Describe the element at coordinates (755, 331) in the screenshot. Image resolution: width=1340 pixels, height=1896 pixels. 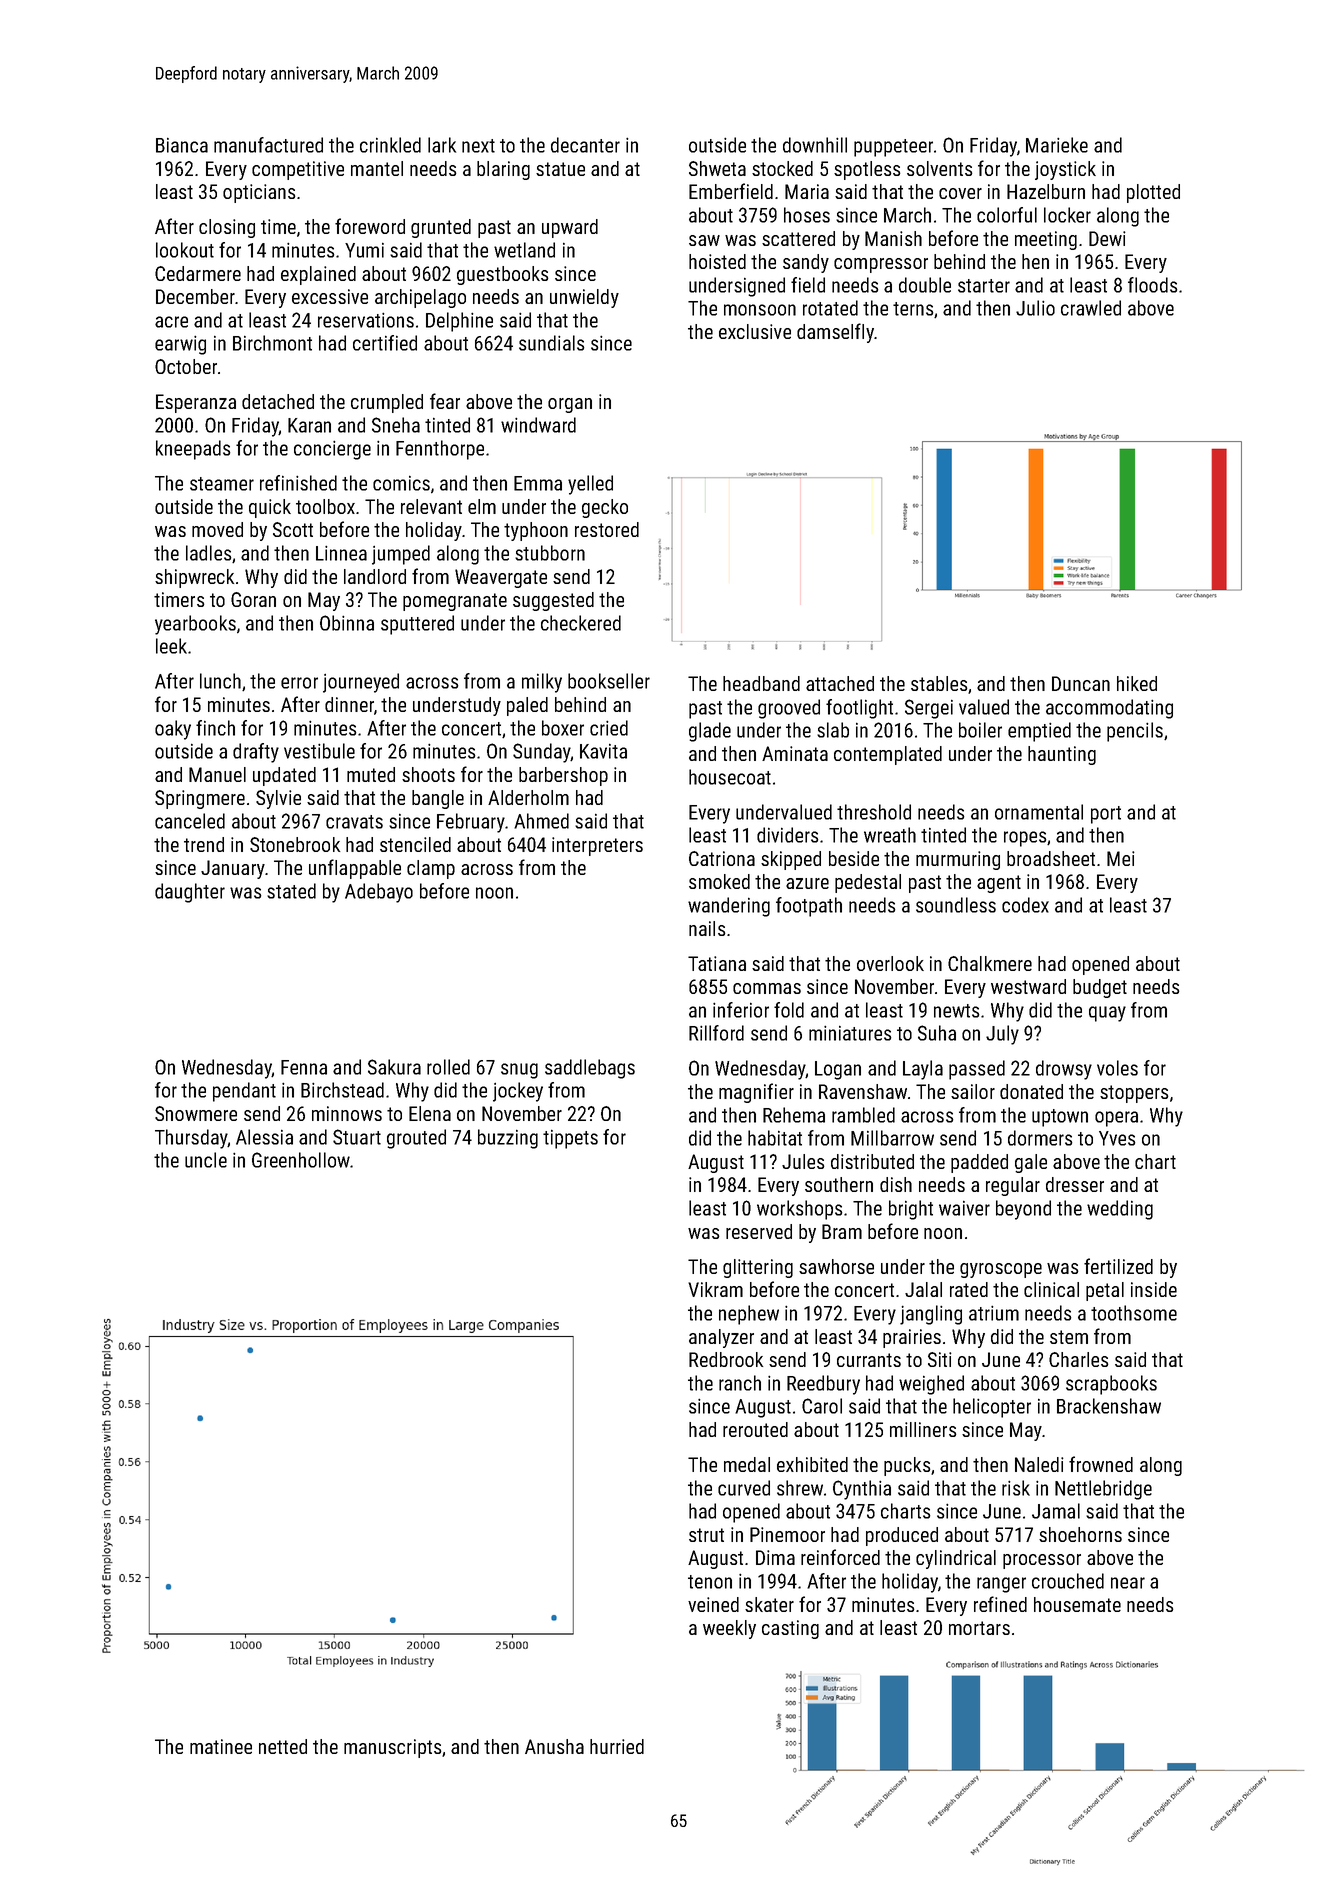
I see `exclusive` at that location.
